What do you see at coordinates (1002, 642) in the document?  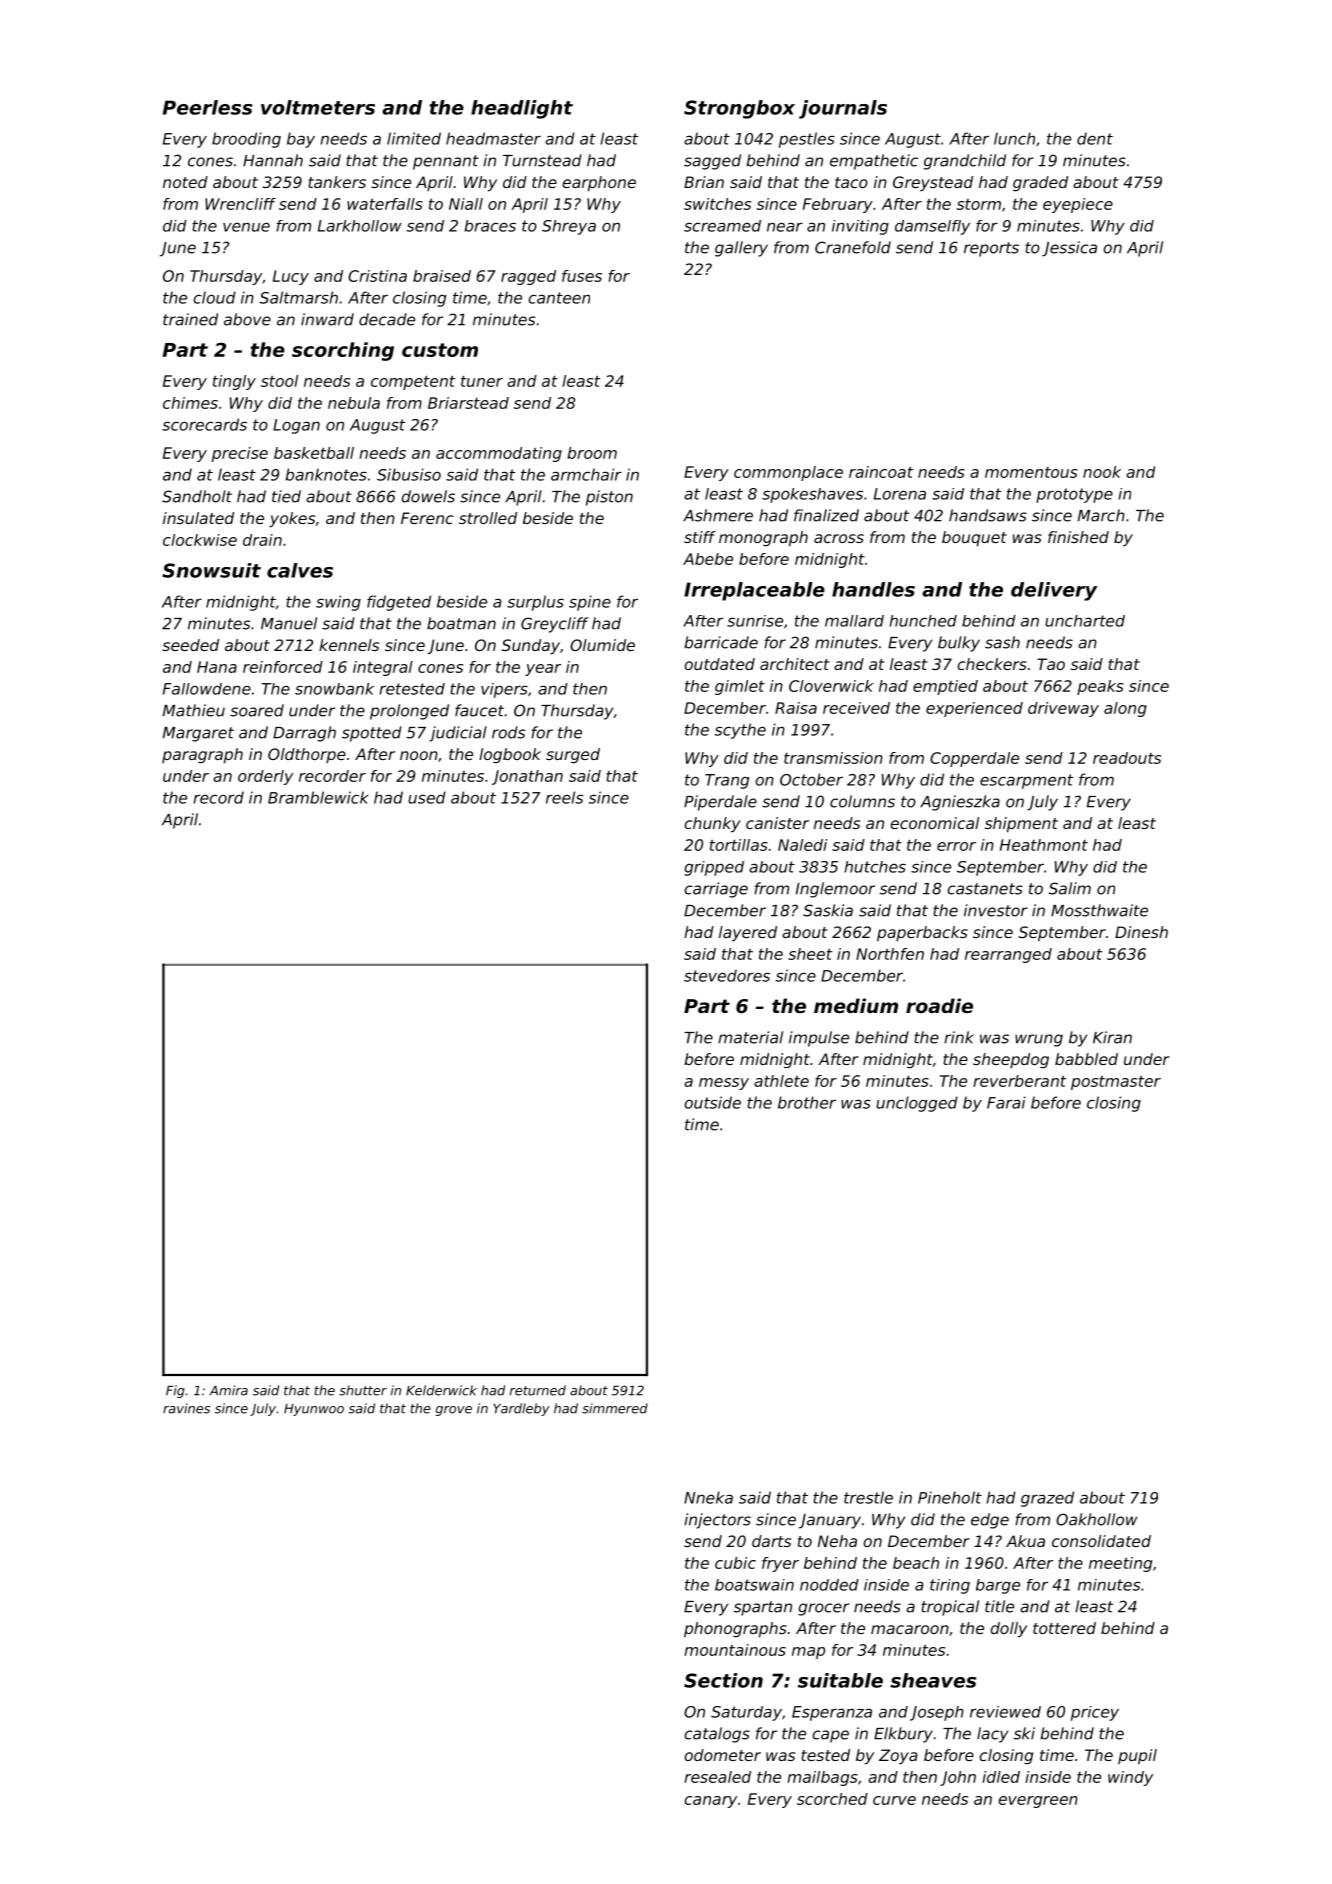 I see `sash` at bounding box center [1002, 642].
